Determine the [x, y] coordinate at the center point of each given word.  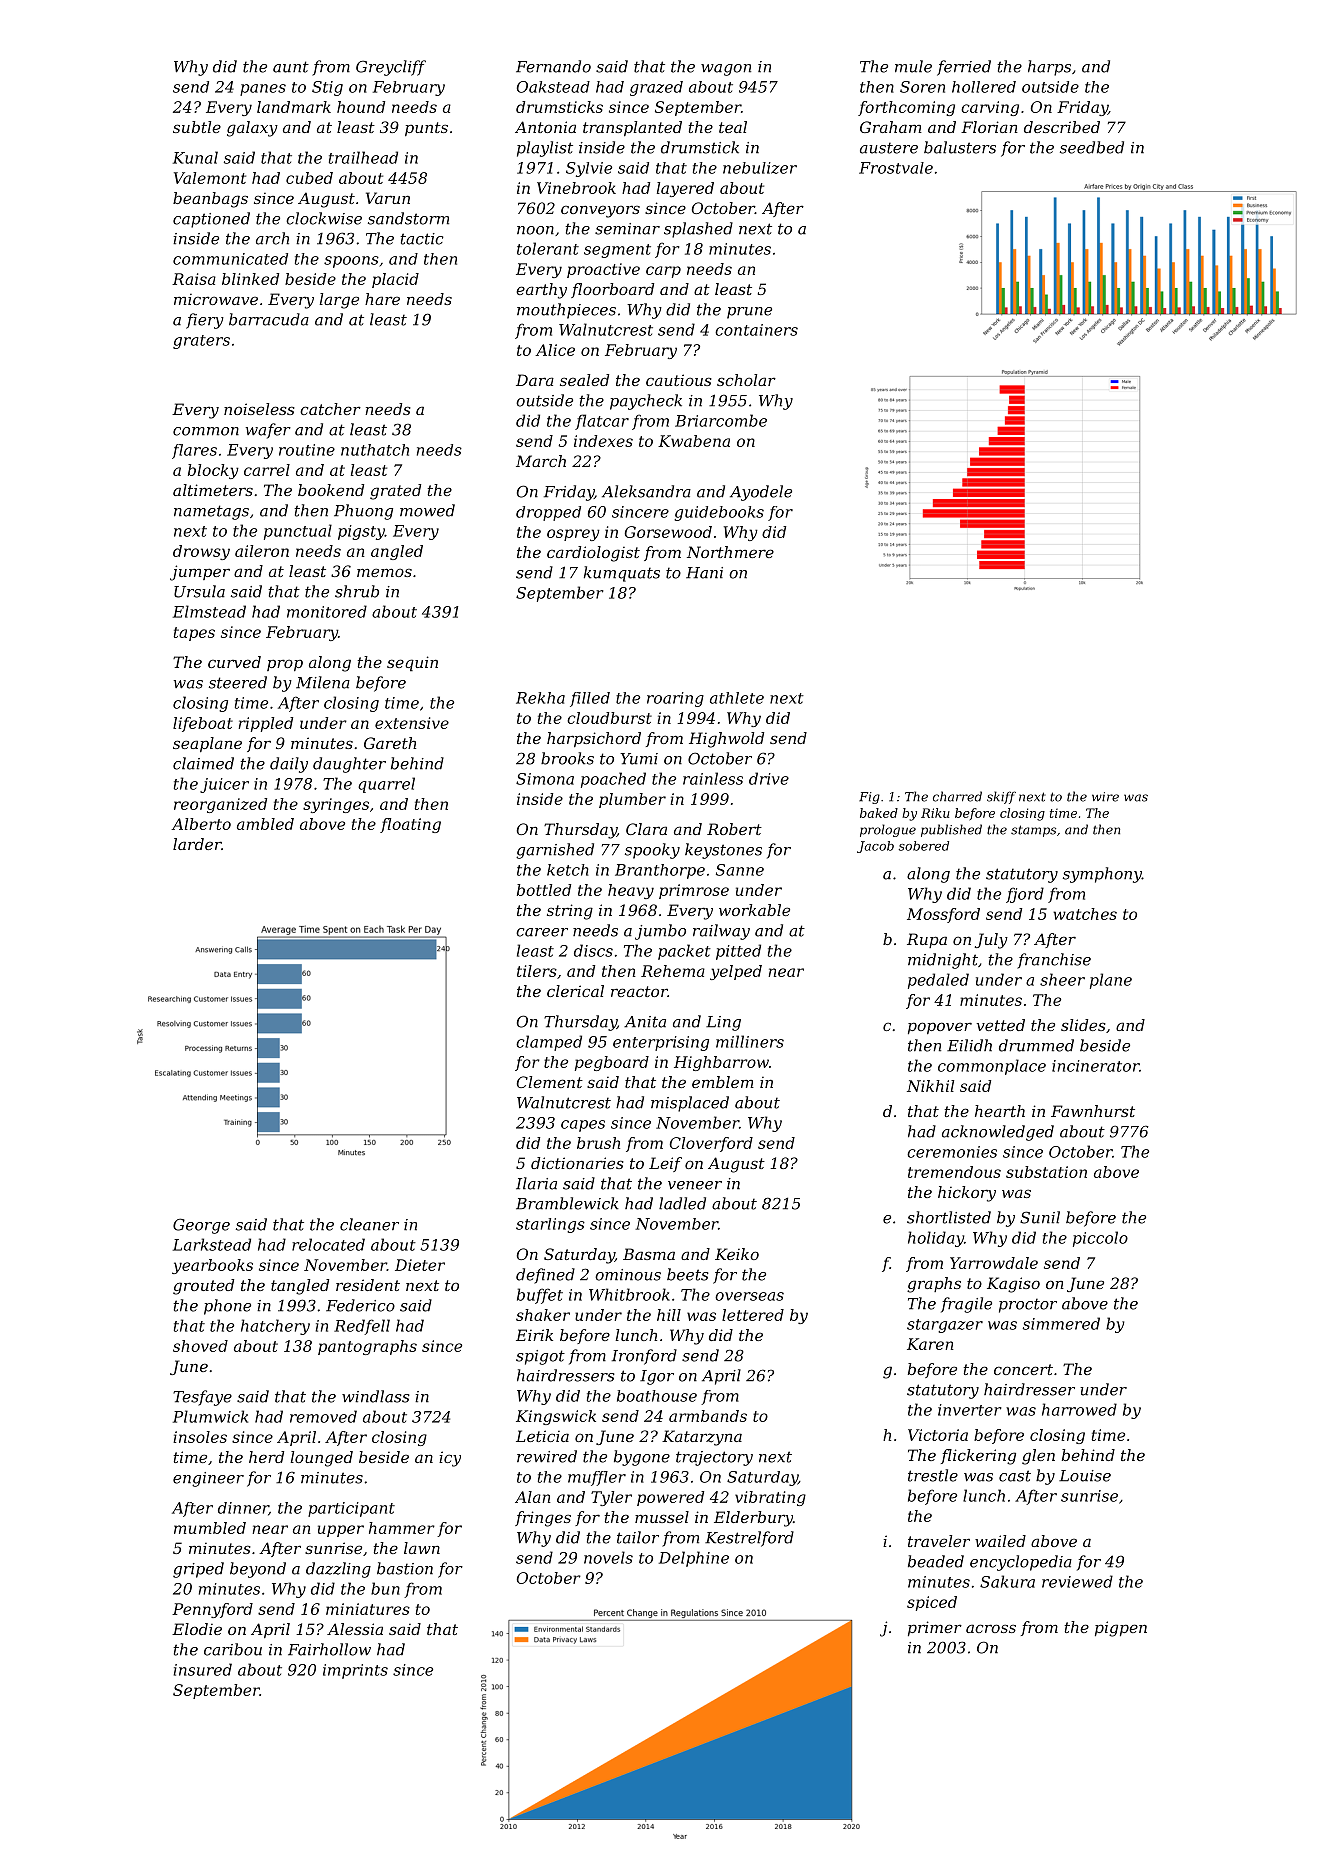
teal [733, 127]
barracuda [269, 319]
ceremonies [952, 1152]
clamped [549, 1043]
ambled [265, 824]
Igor [657, 1377]
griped [198, 1570]
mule [913, 66]
